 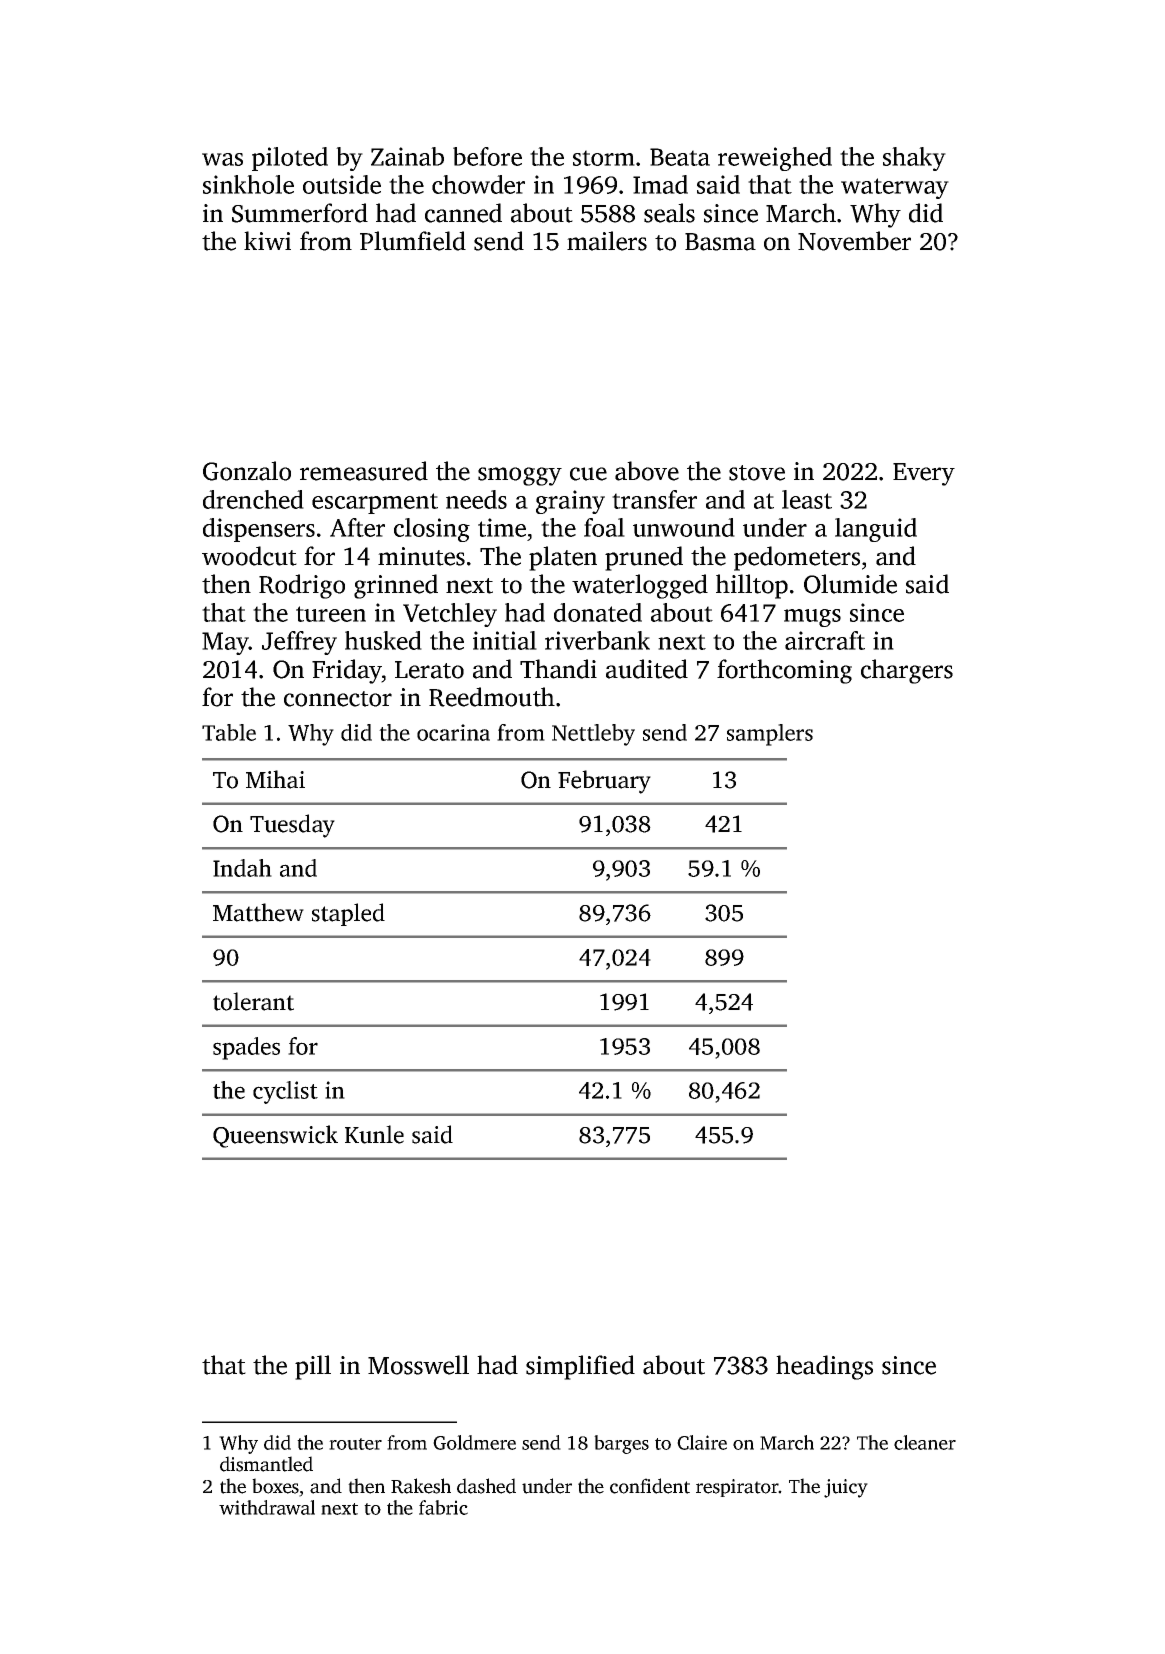 What do you see at coordinates (907, 671) in the page?
I see `chargers` at bounding box center [907, 671].
